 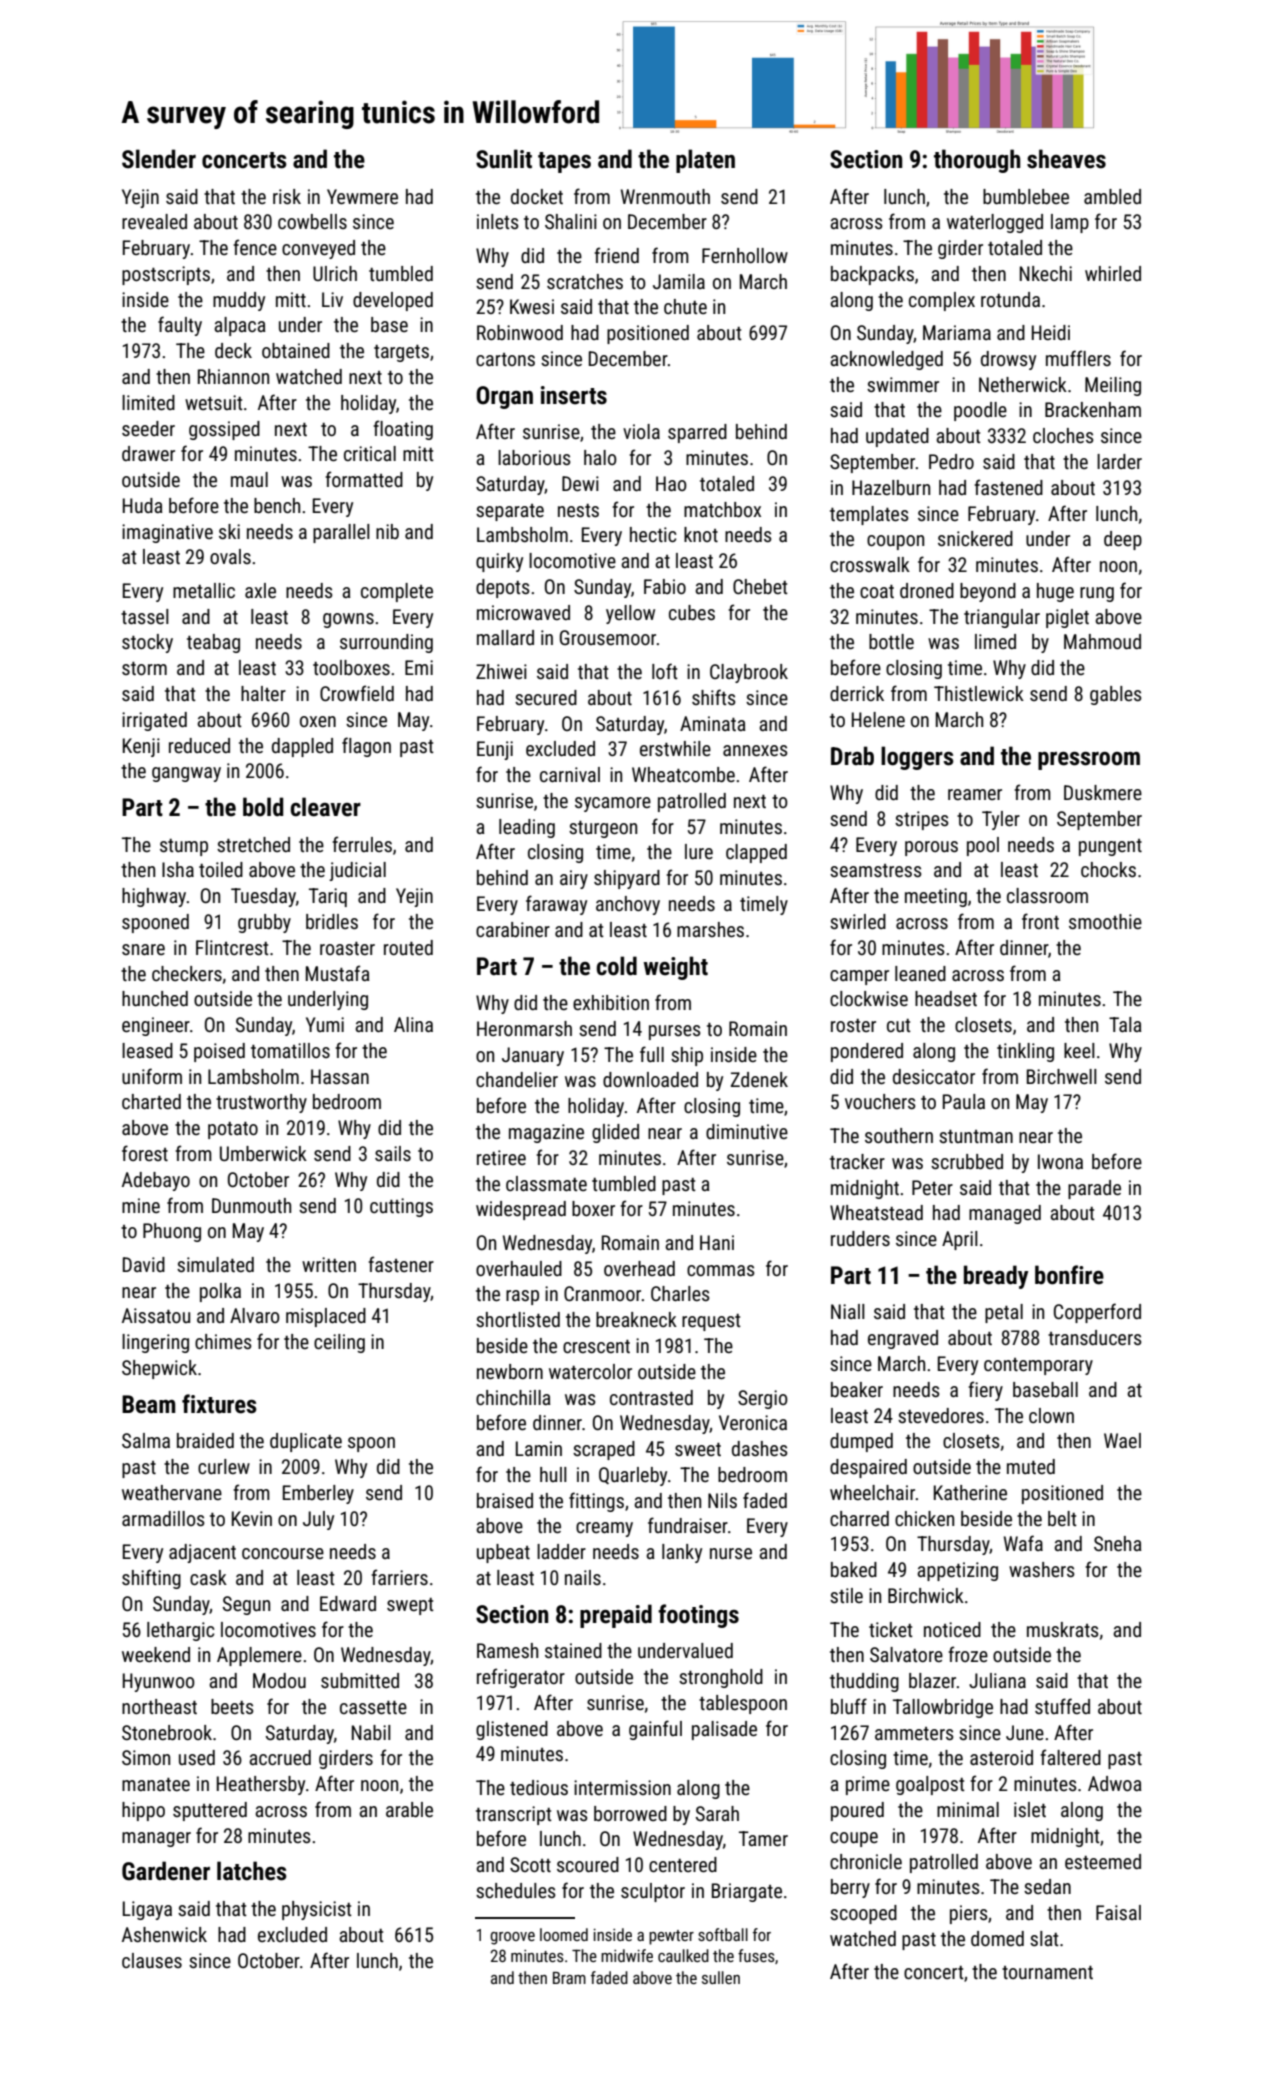 What do you see at coordinates (141, 1205) in the document?
I see `mine` at bounding box center [141, 1205].
